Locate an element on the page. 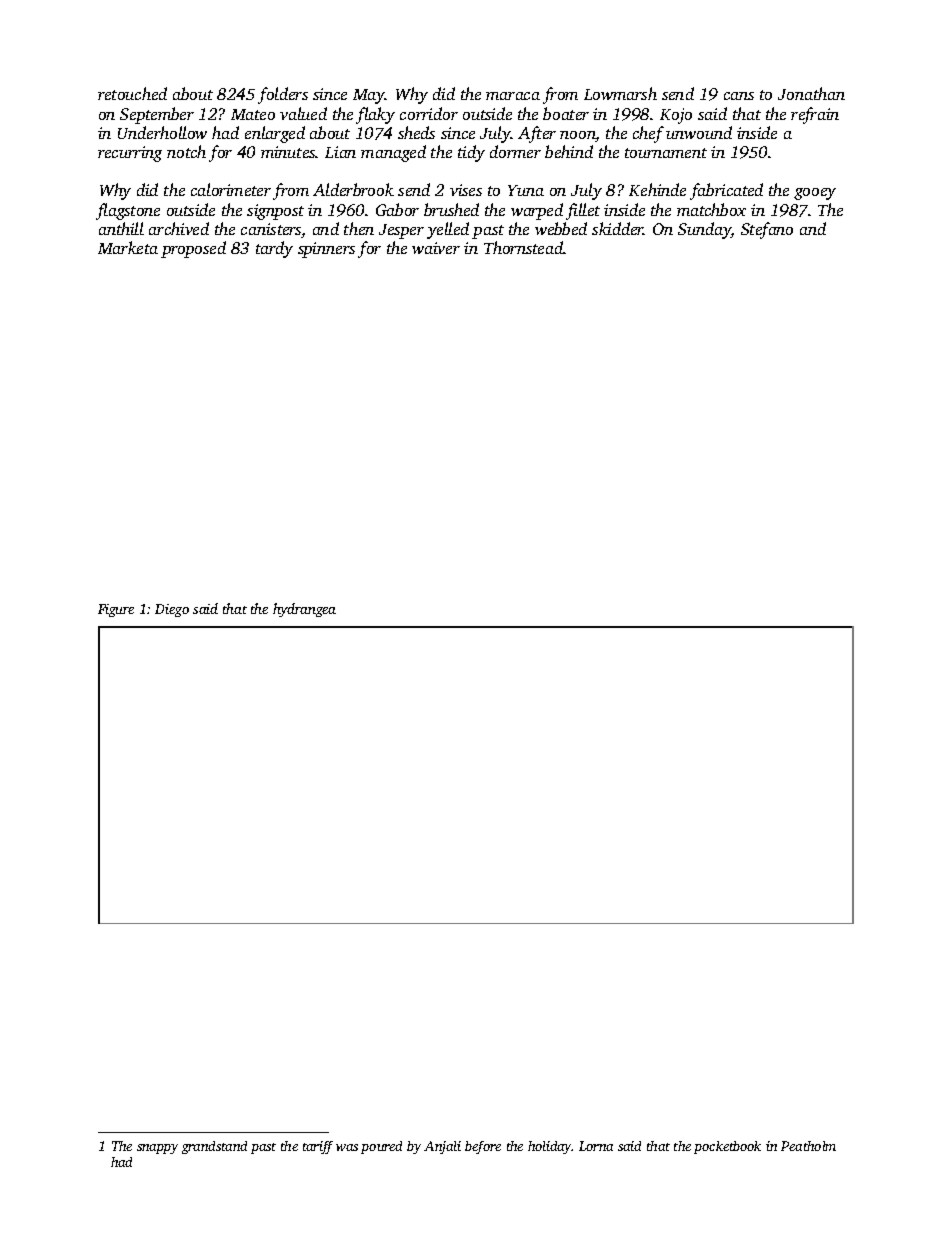 The image size is (952, 1233). before is located at coordinates (483, 1147).
